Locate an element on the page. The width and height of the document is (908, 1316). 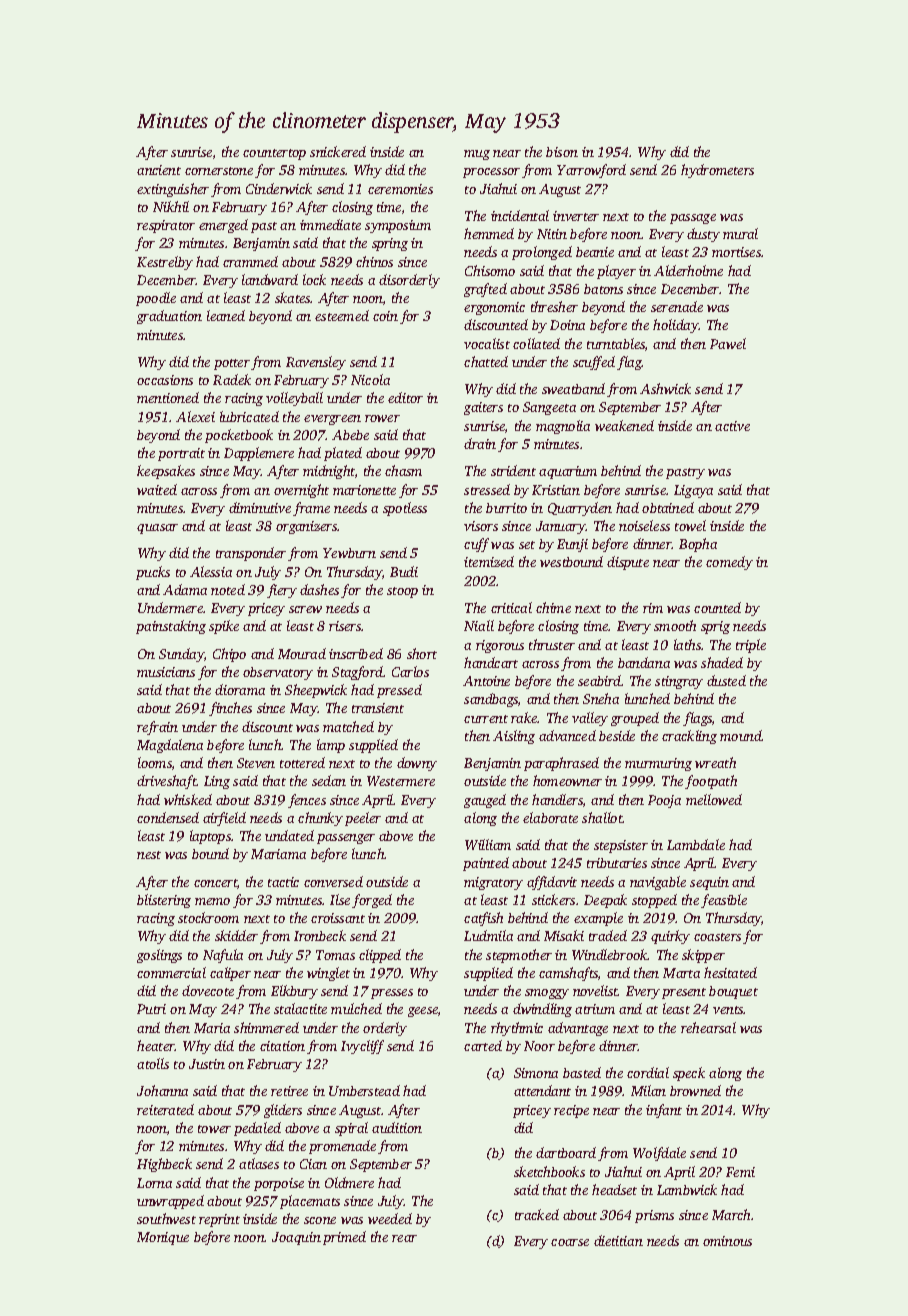
shimmered is located at coordinates (266, 1027).
